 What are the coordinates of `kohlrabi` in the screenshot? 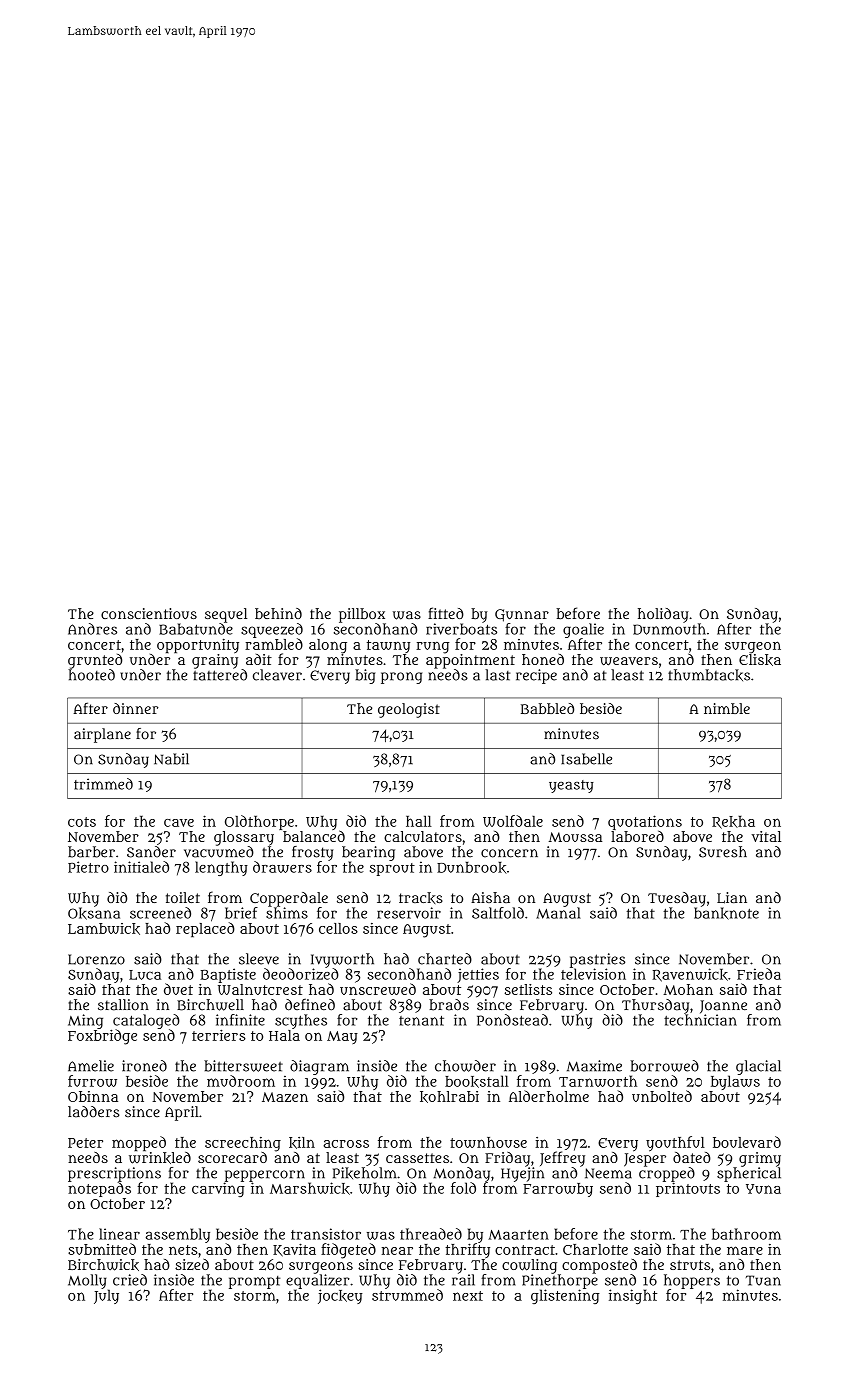 It's located at (449, 1097).
